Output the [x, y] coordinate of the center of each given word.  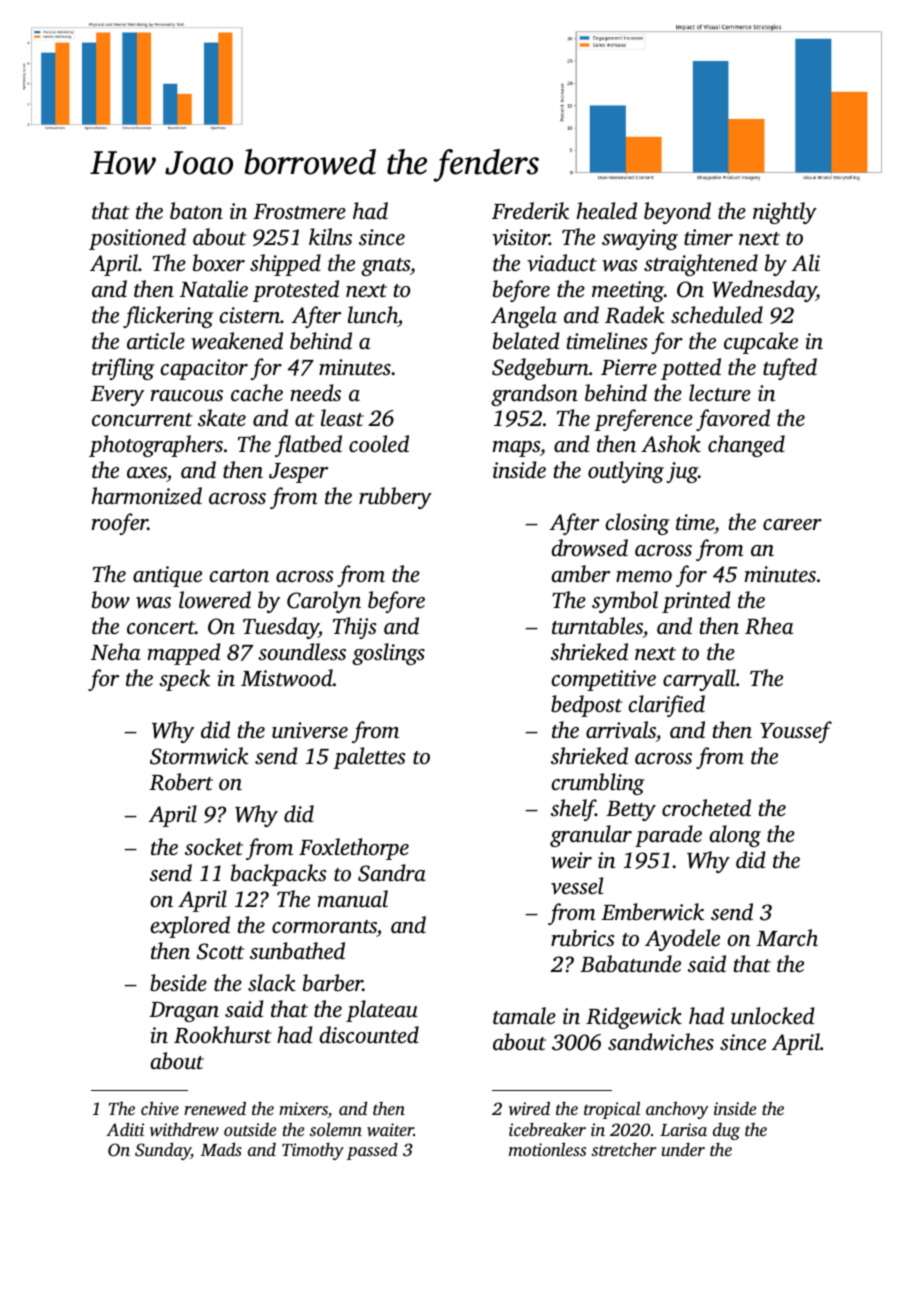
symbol [625, 602]
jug [682, 472]
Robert [181, 782]
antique [167, 576]
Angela [524, 317]
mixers [303, 1110]
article [156, 341]
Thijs [355, 628]
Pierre [629, 367]
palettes [369, 758]
